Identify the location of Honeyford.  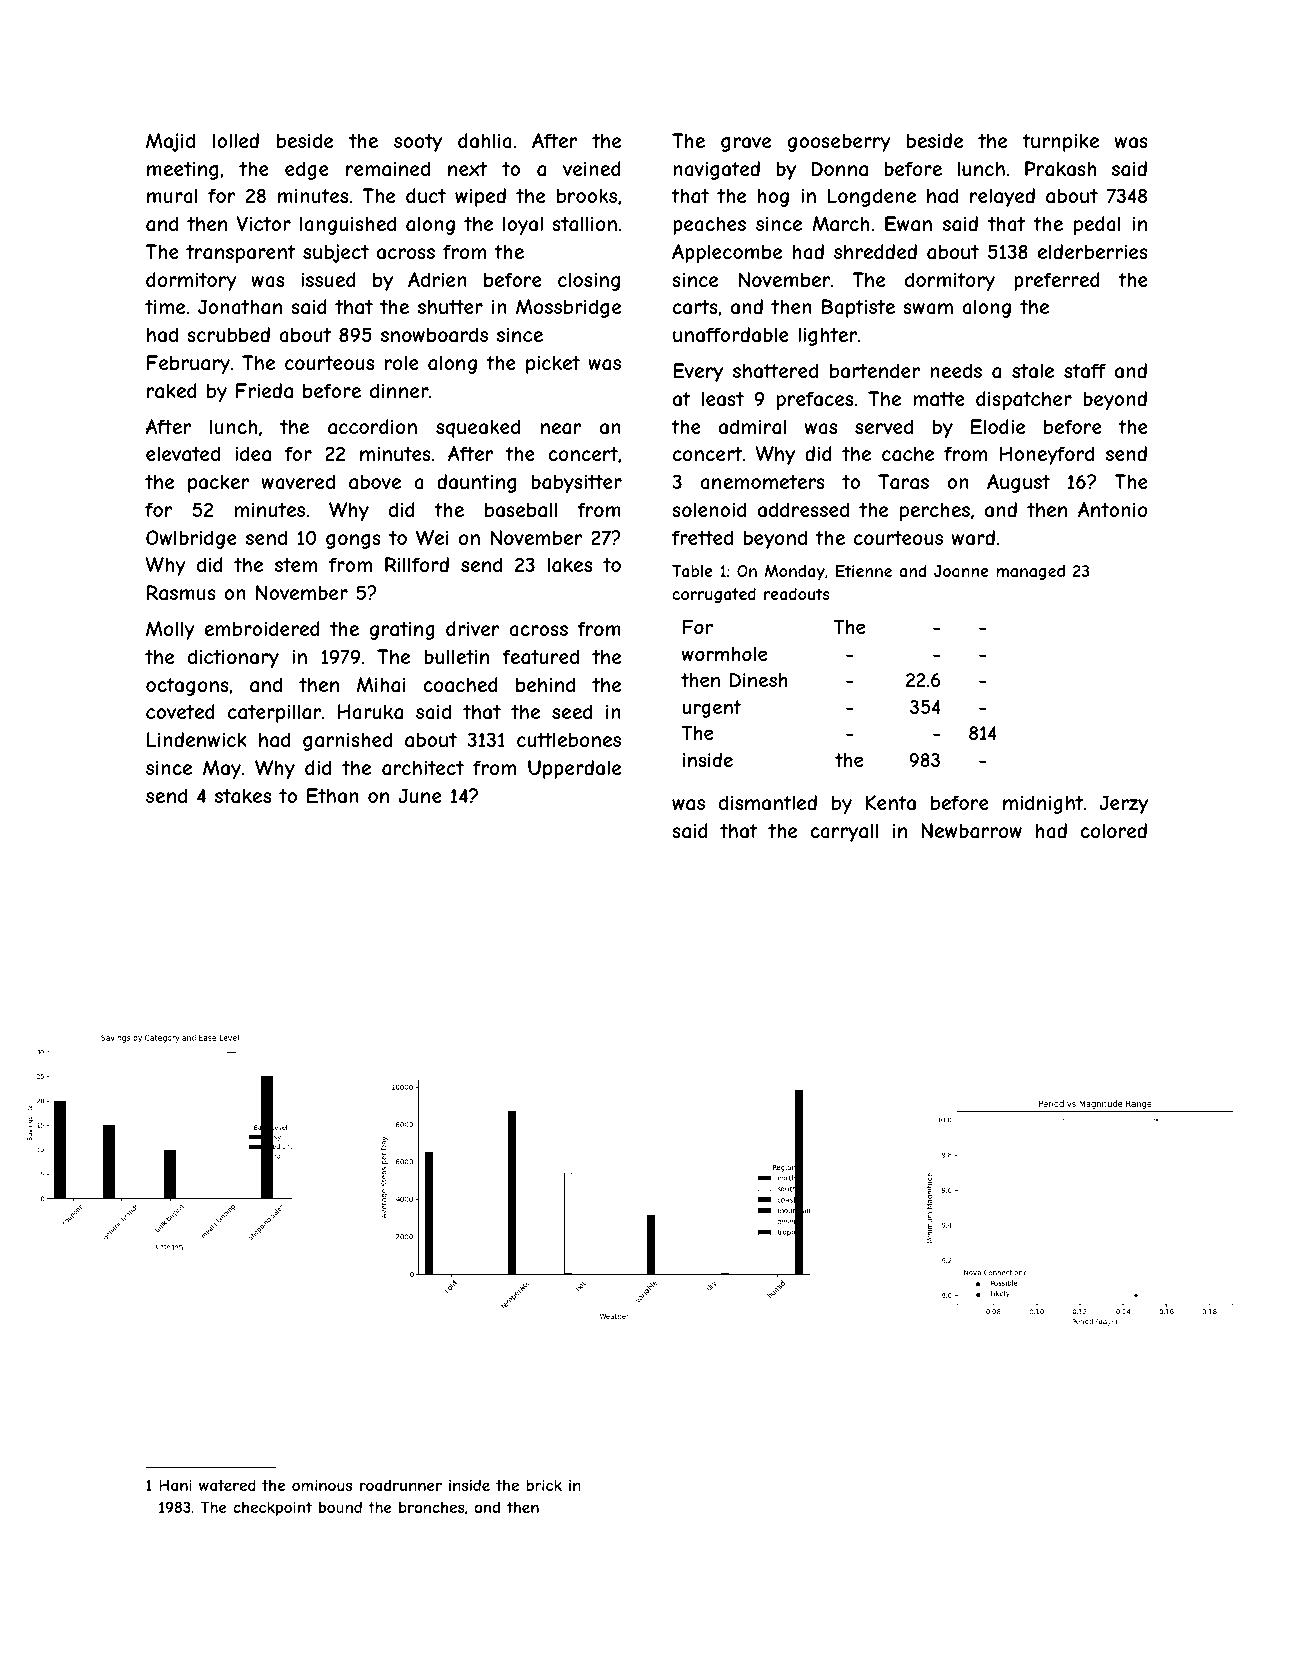
(1047, 455).
